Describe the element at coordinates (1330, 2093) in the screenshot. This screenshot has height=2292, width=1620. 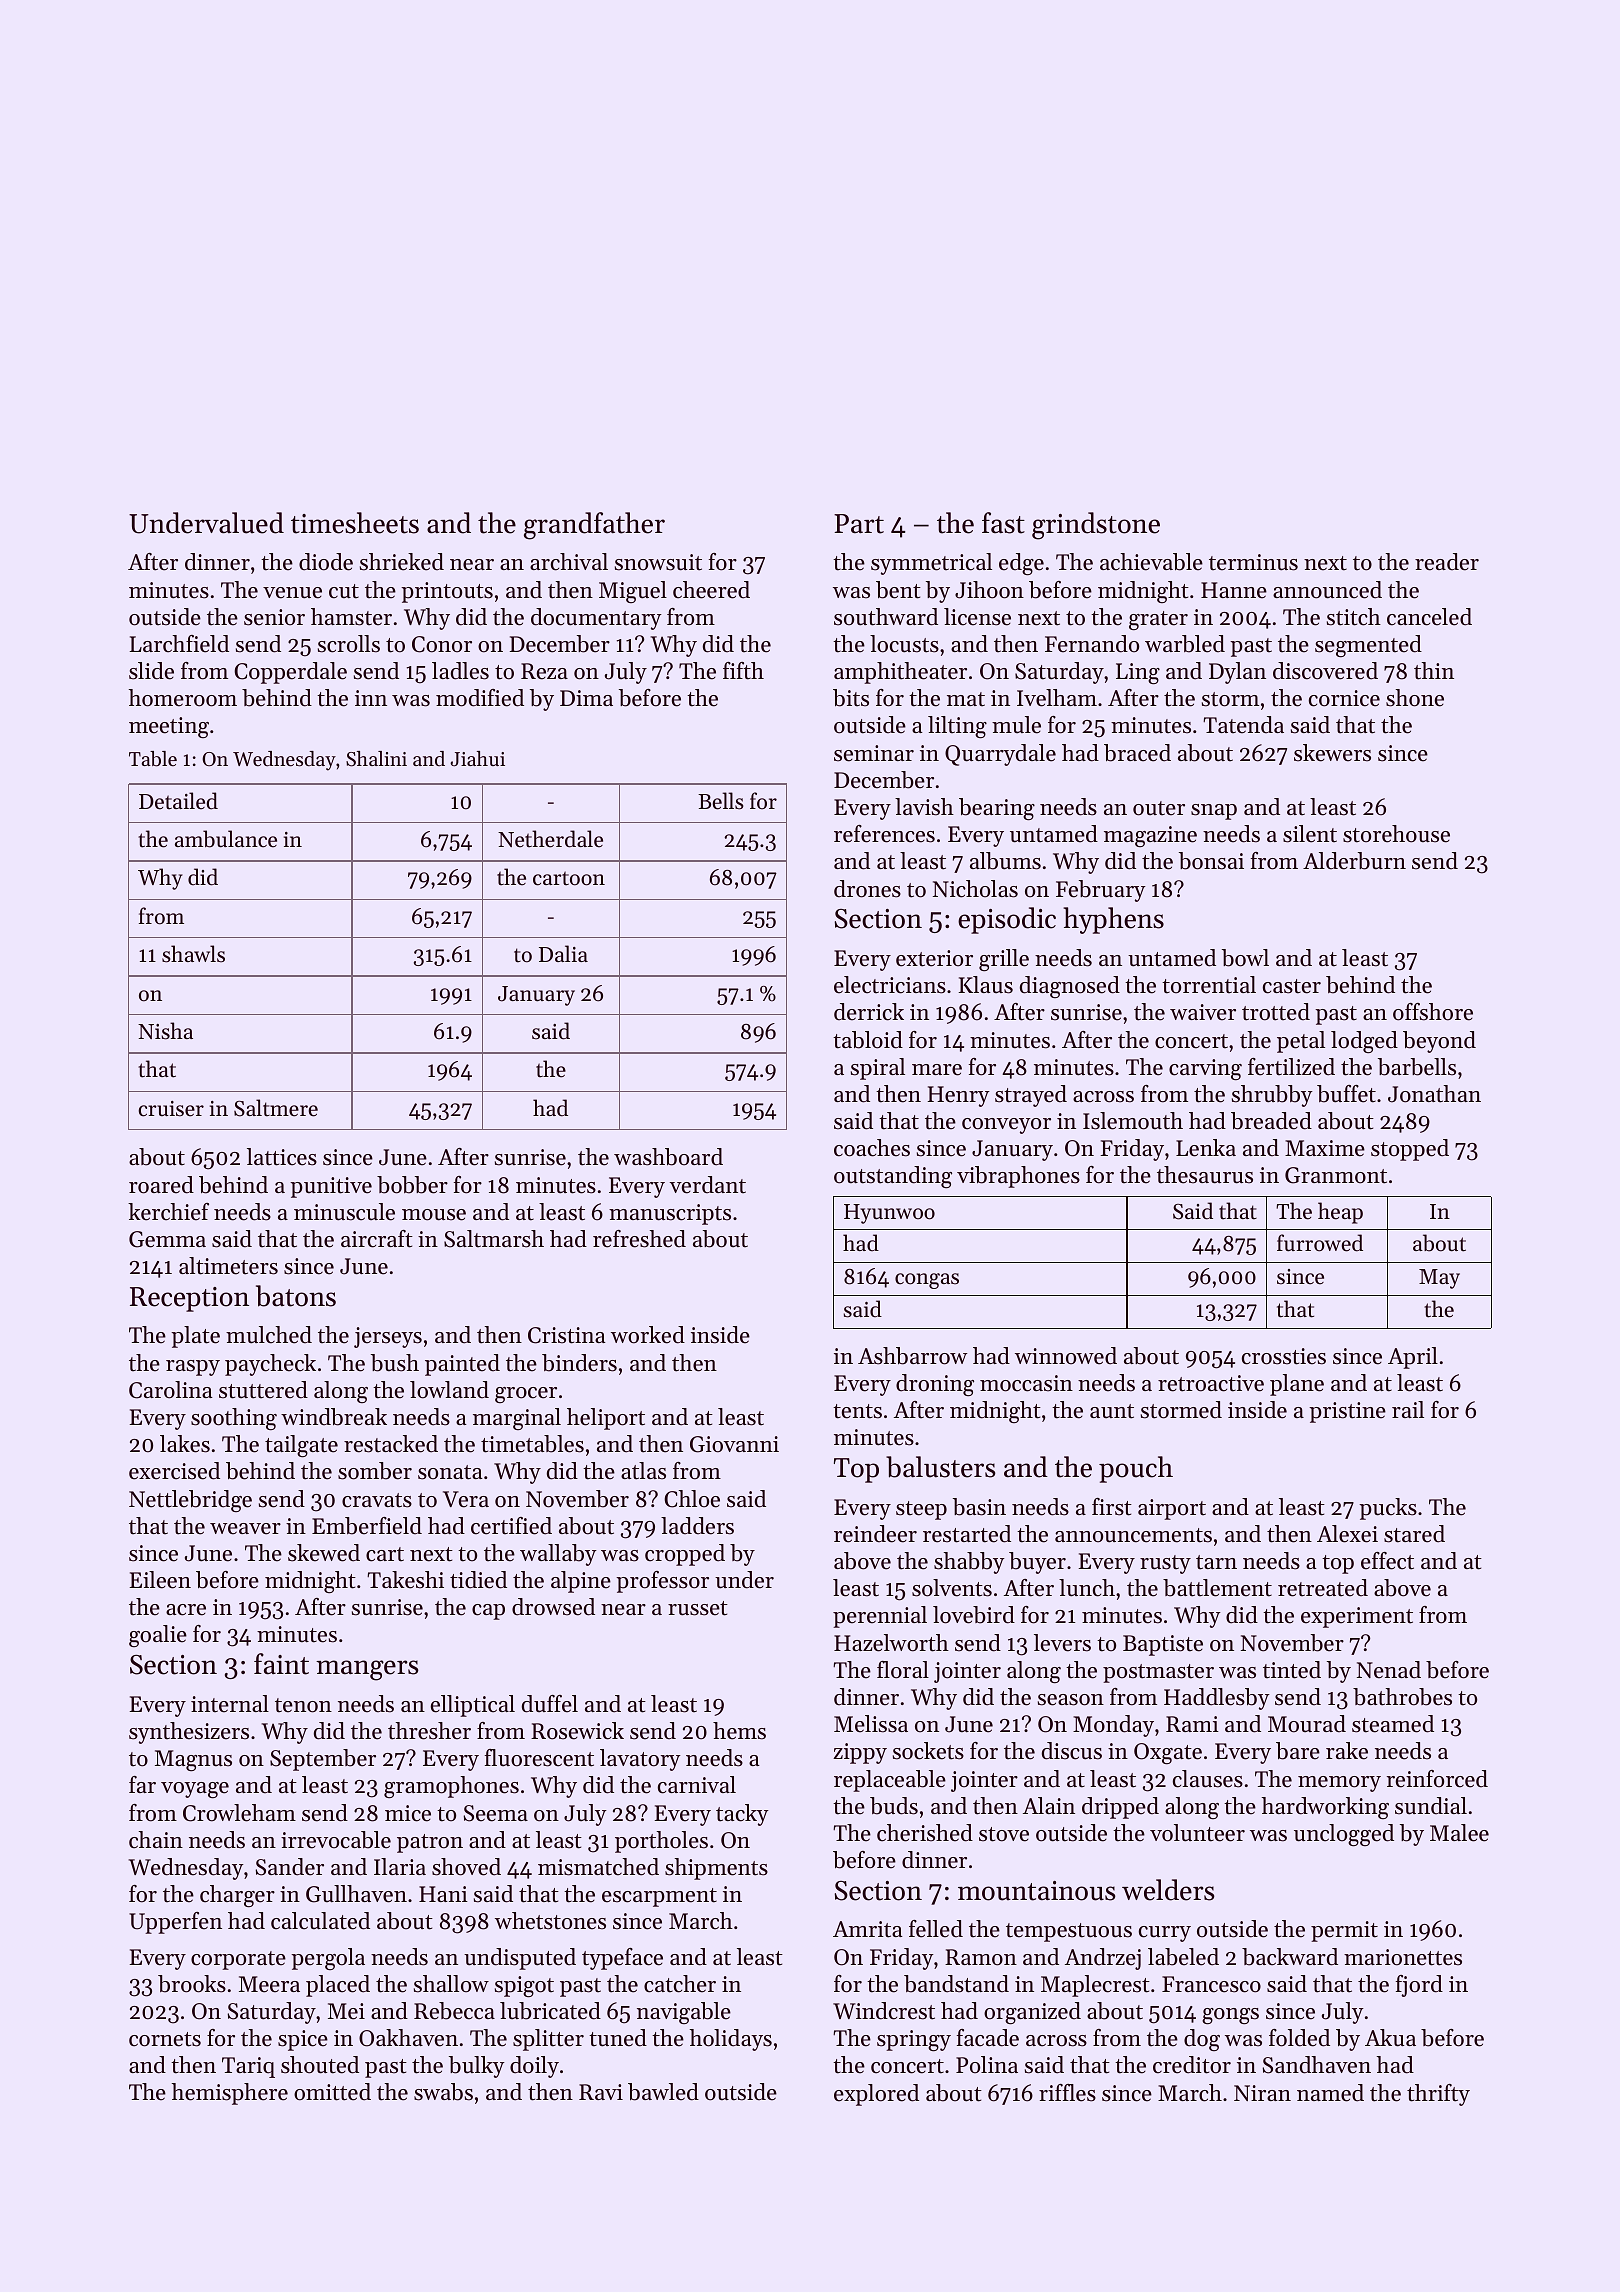
I see `named` at that location.
